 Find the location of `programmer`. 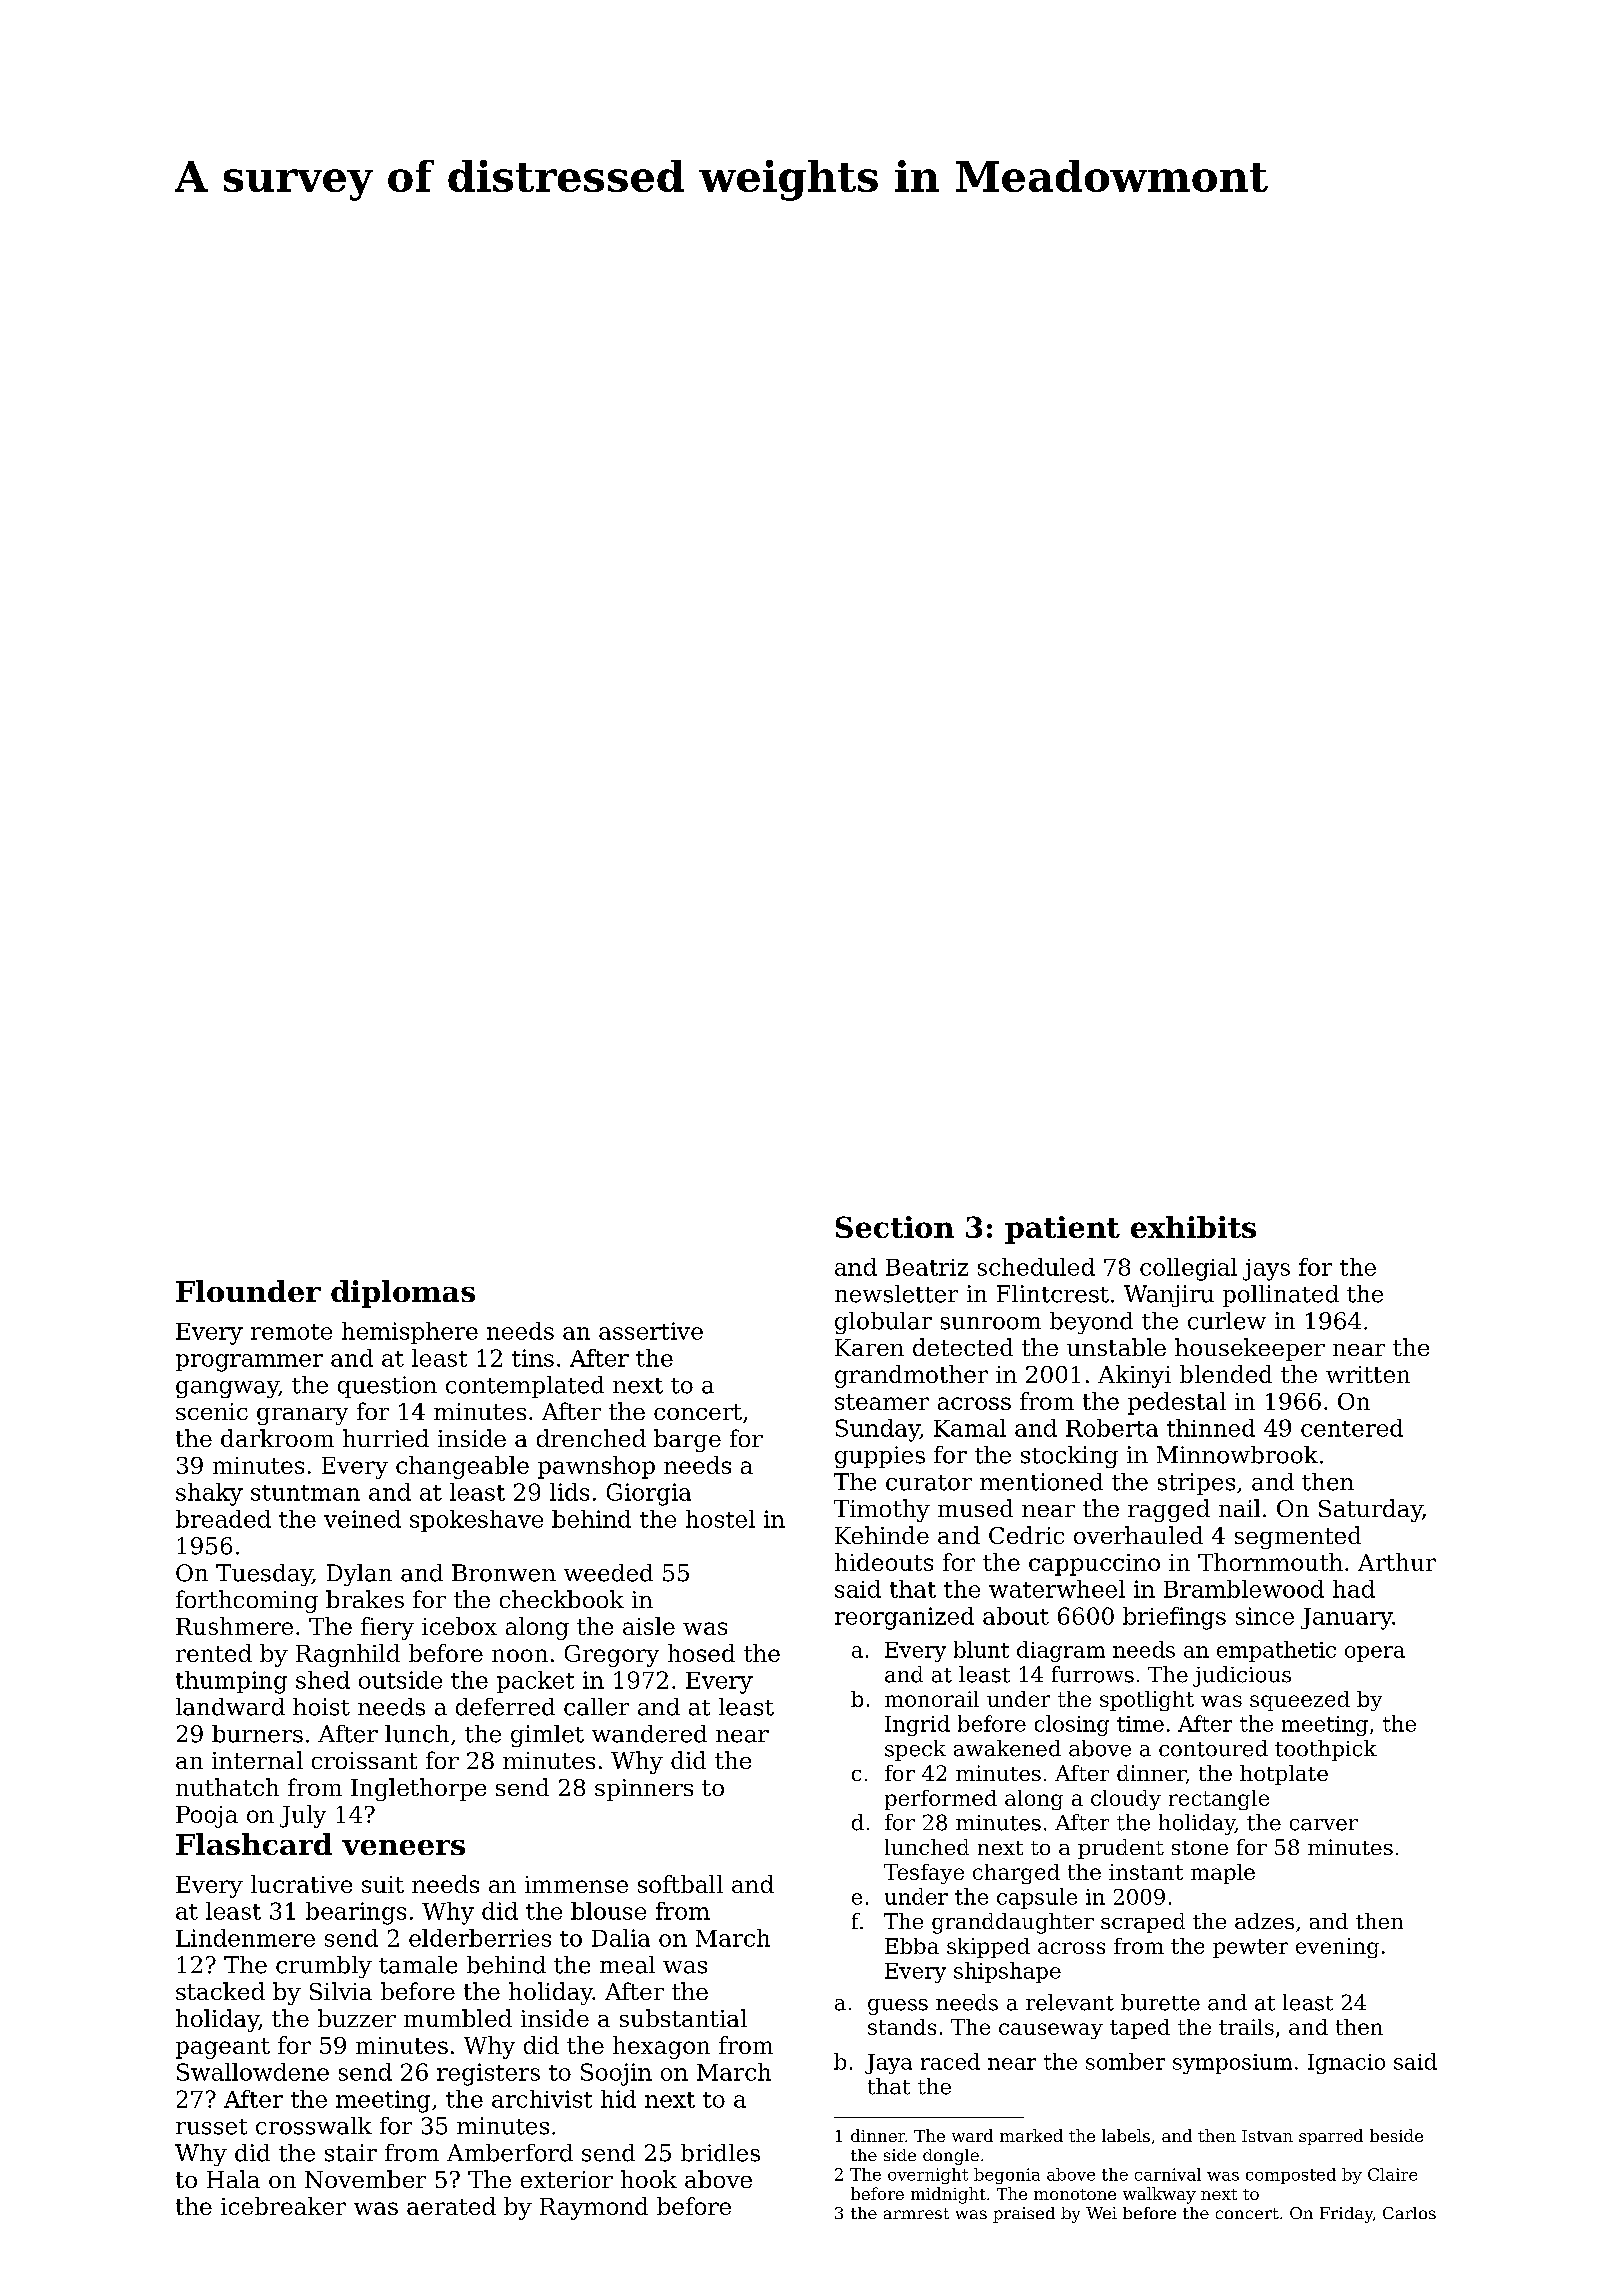

programmer is located at coordinates (249, 1363).
